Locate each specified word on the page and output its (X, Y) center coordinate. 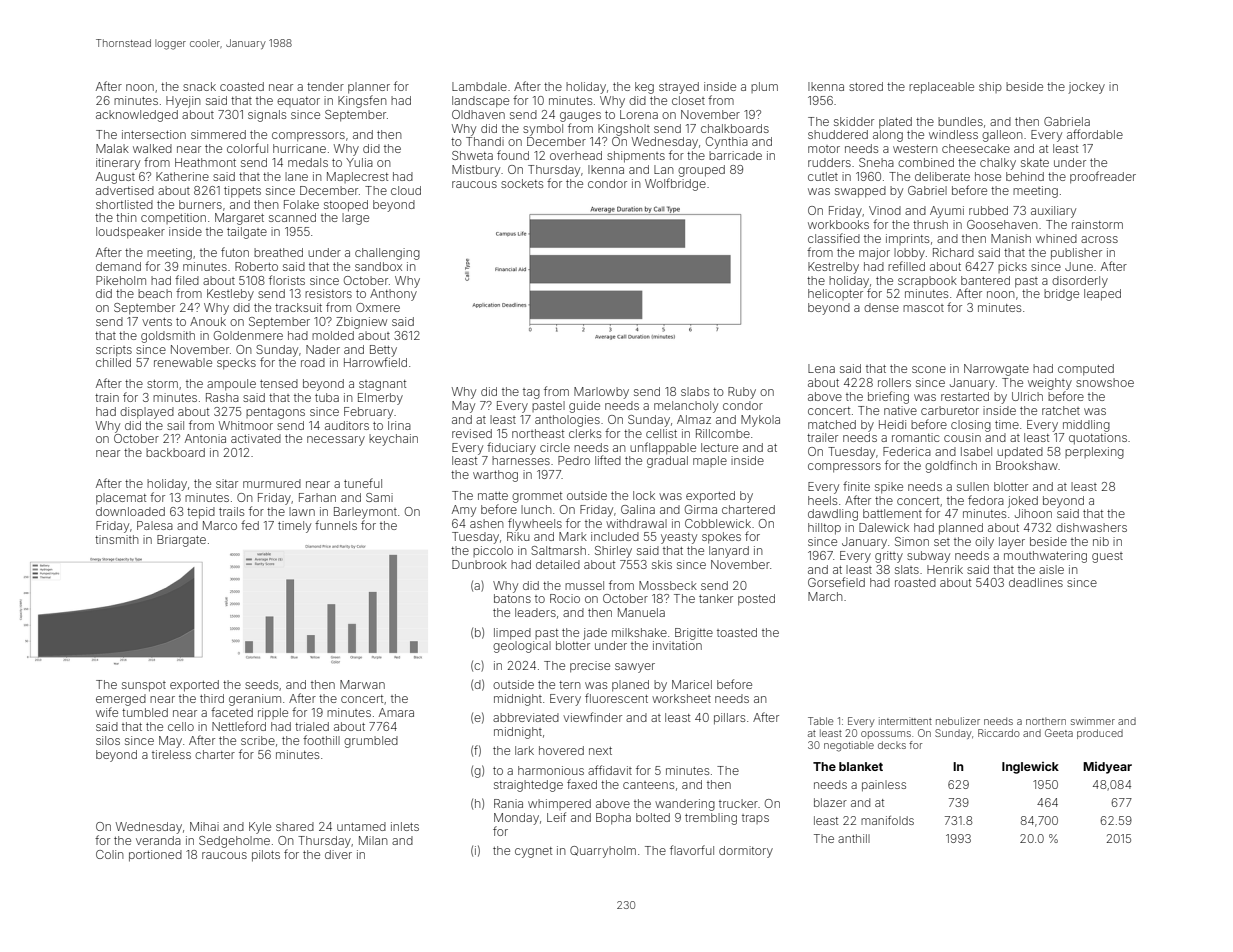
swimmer (1093, 721)
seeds (261, 684)
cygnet (533, 852)
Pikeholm (121, 280)
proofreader (1103, 177)
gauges (580, 117)
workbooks (838, 224)
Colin (110, 854)
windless (953, 134)
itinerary (118, 164)
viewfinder (592, 717)
